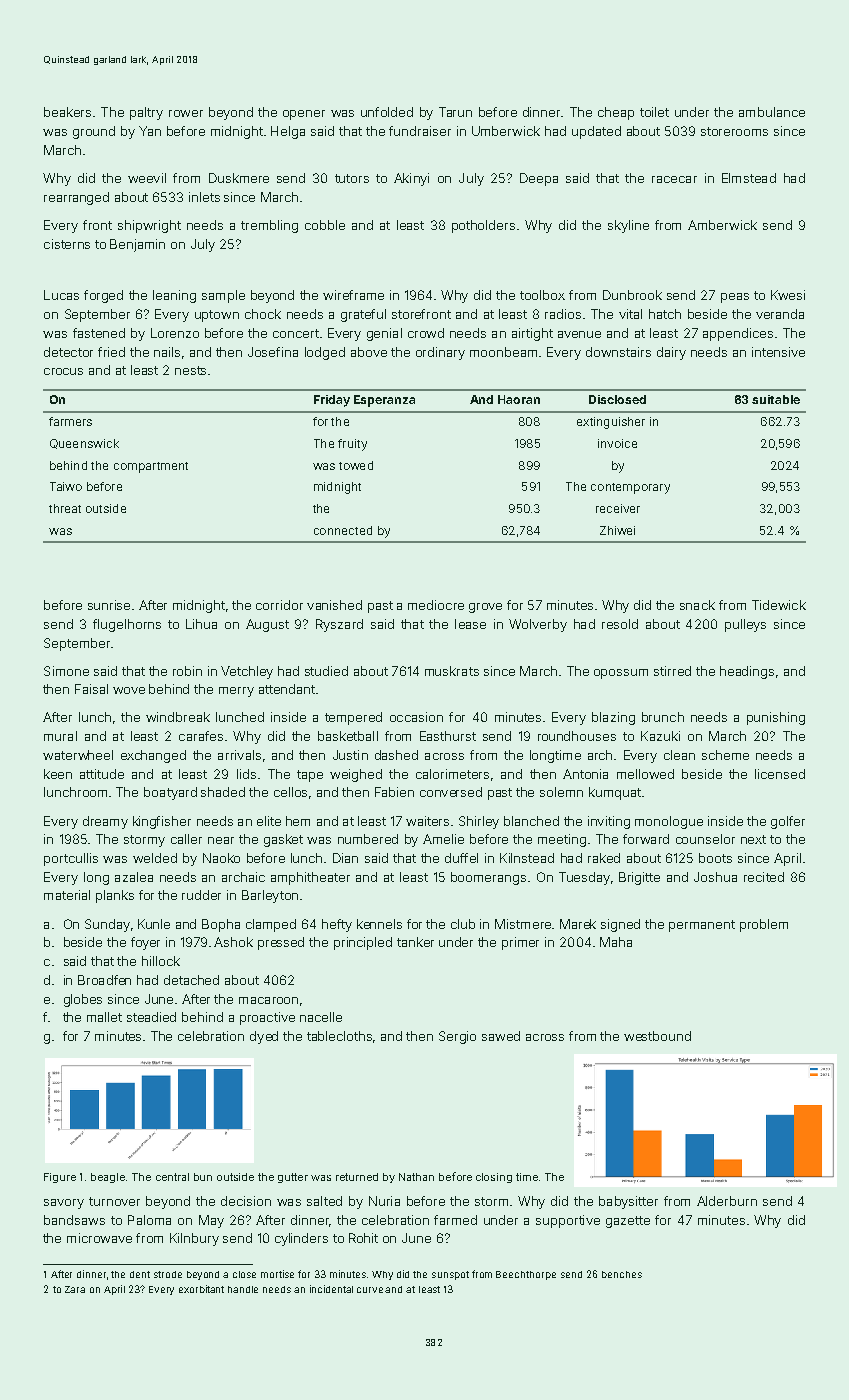 The width and height of the page is (849, 1400). What do you see at coordinates (735, 298) in the page?
I see `peas` at bounding box center [735, 298].
